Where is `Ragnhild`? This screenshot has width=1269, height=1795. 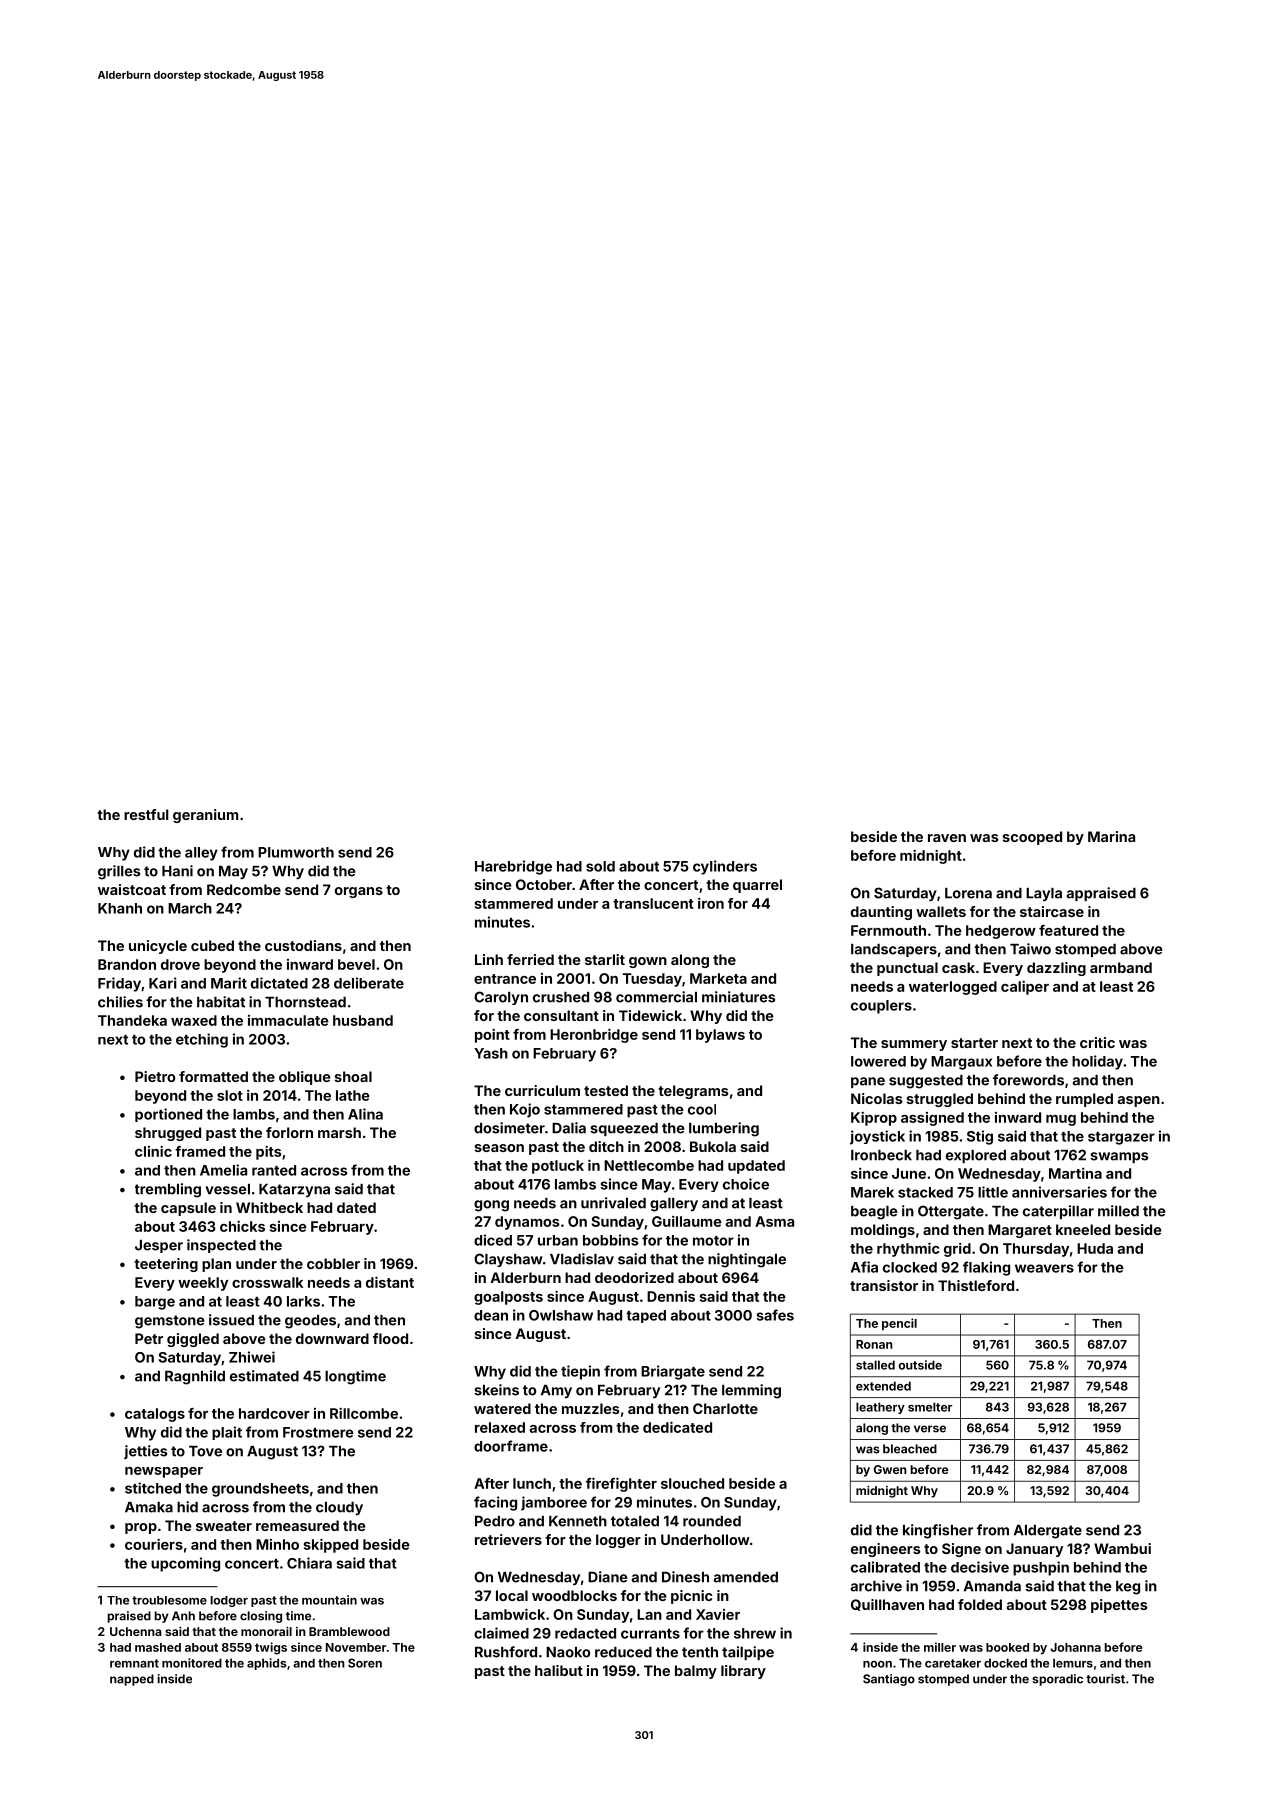
Ragnhild is located at coordinates (195, 1377).
